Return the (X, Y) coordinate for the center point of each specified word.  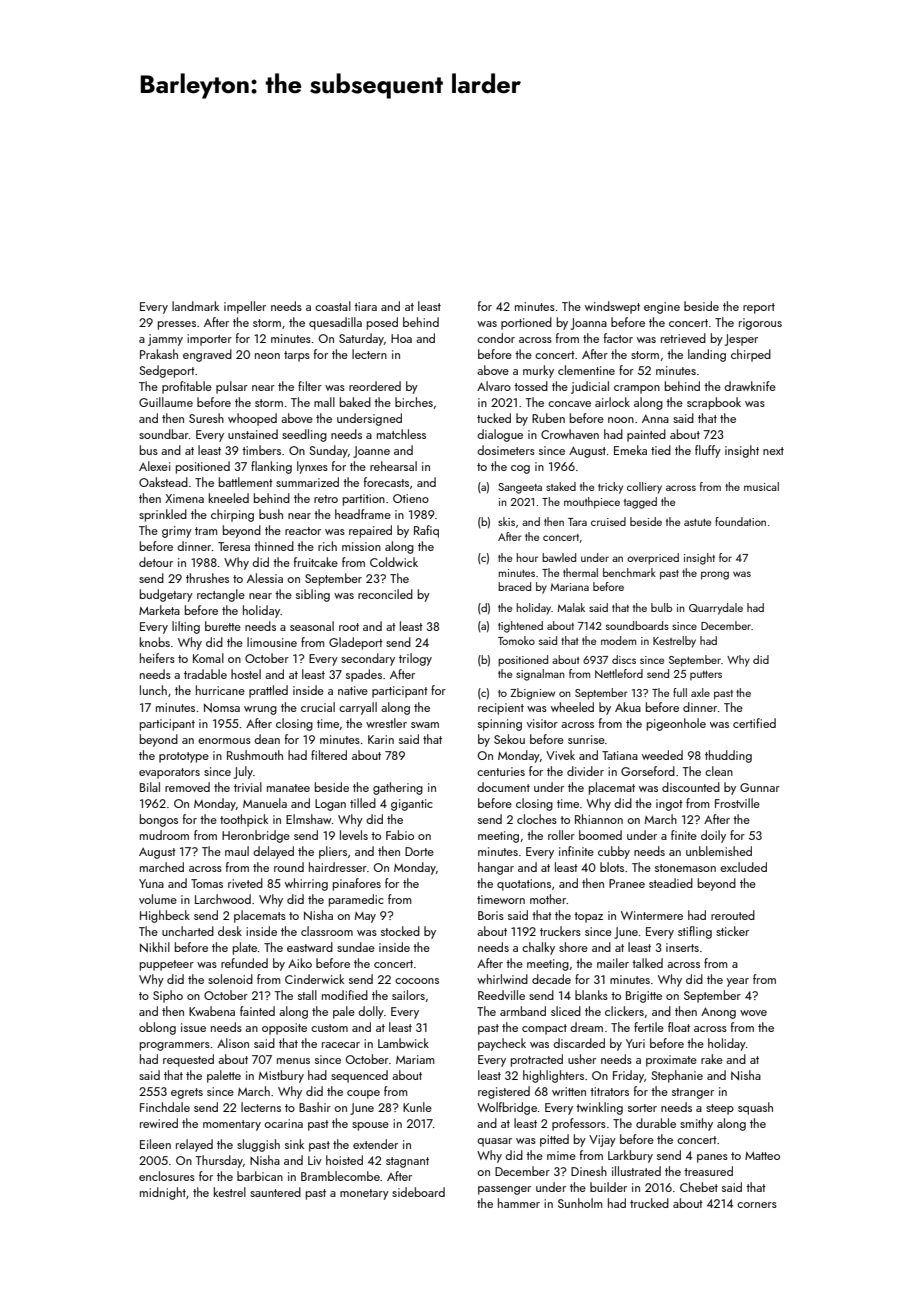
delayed (273, 852)
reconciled (385, 594)
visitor (542, 723)
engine (662, 308)
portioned (526, 323)
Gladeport (356, 643)
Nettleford (619, 673)
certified (754, 723)
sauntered (275, 1192)
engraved (207, 355)
